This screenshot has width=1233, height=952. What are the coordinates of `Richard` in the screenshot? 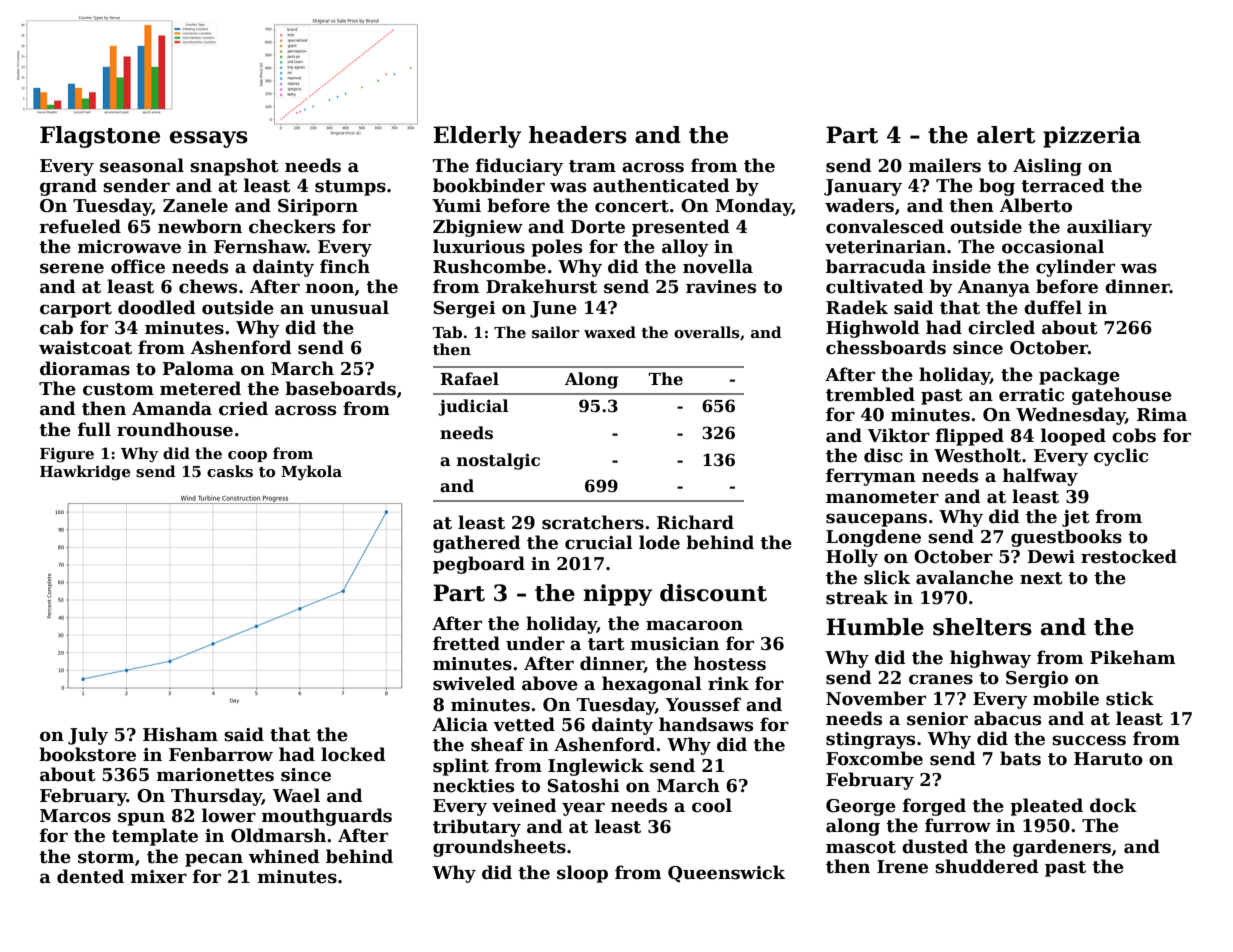 It's located at (695, 522).
